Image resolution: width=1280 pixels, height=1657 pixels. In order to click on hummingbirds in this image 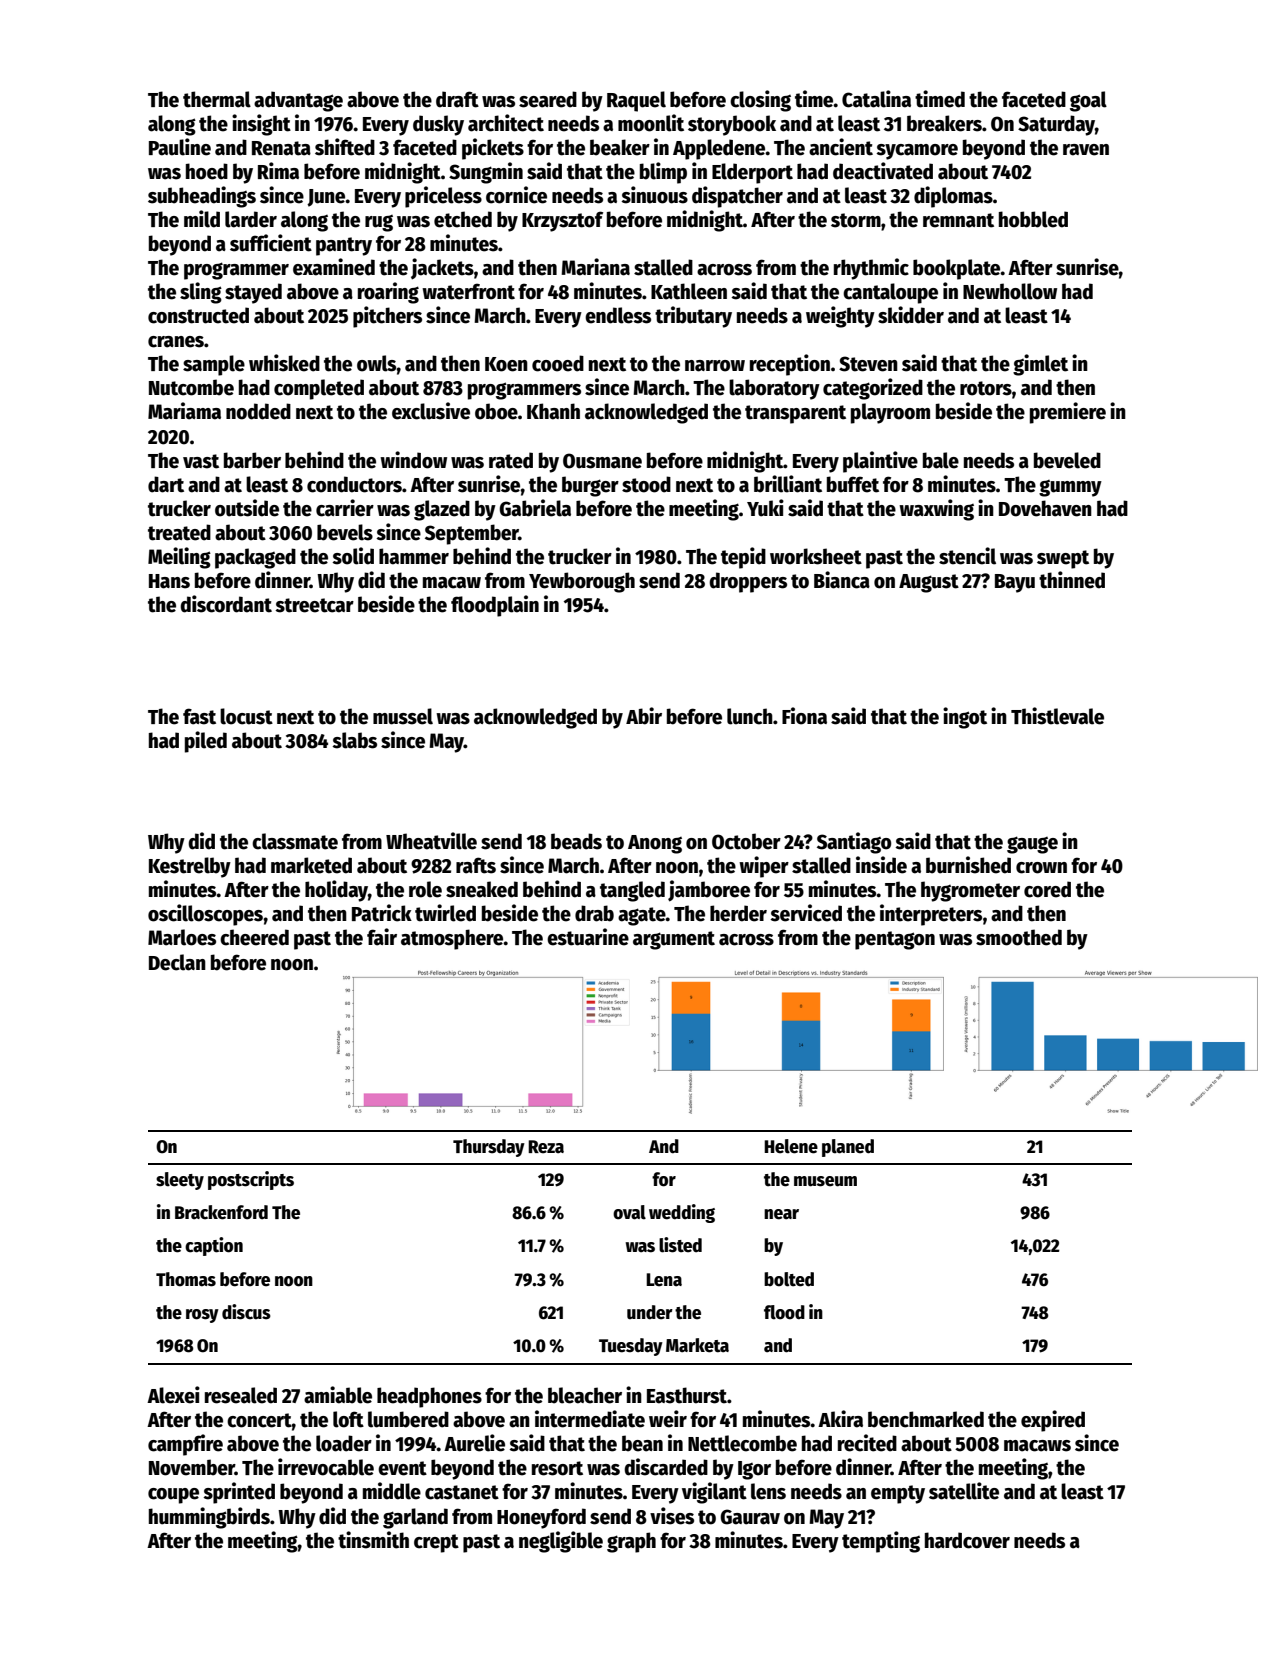, I will do `click(209, 1518)`.
